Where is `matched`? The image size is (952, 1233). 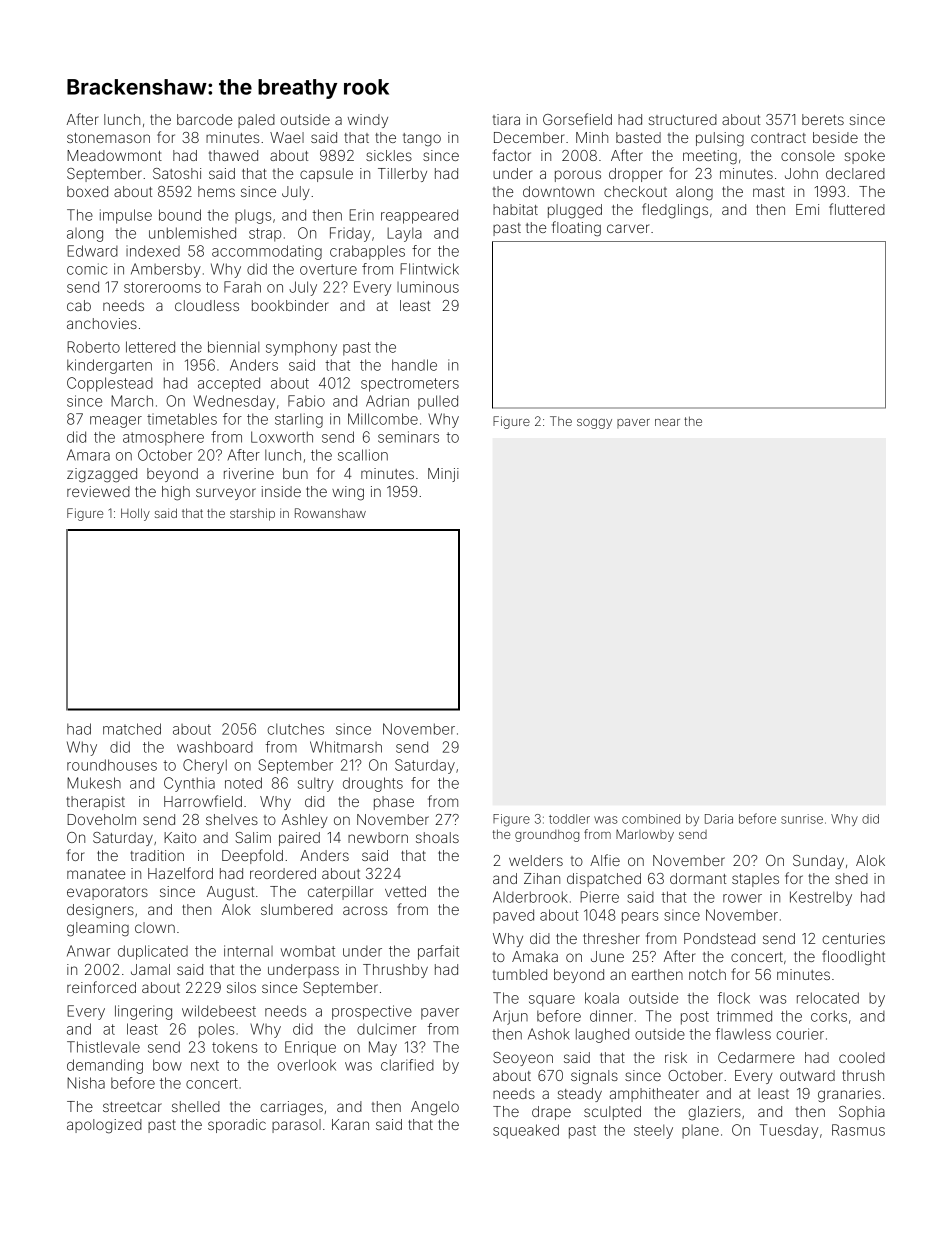 matched is located at coordinates (132, 729).
